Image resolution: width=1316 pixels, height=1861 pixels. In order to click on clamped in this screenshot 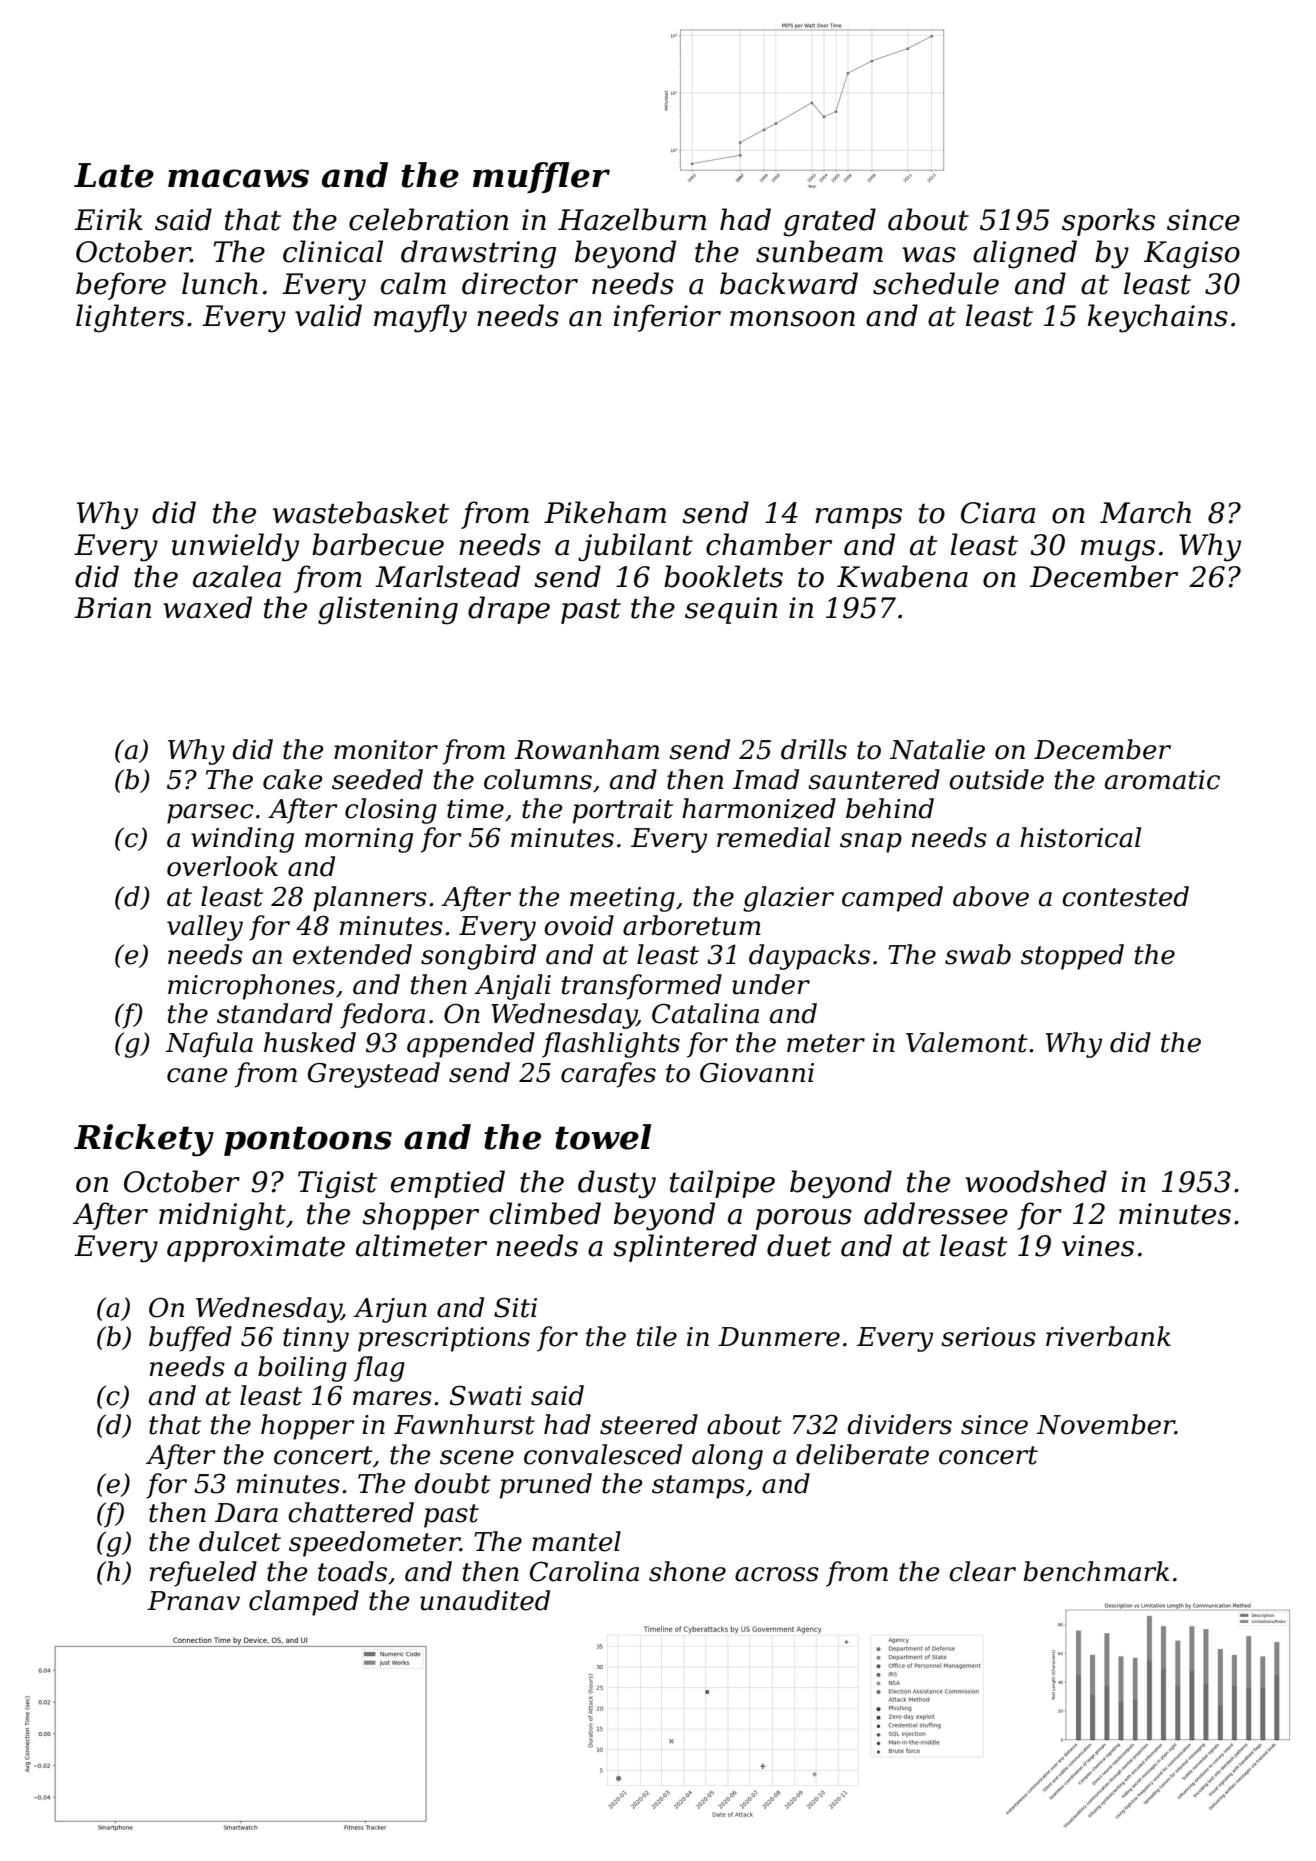, I will do `click(304, 1603)`.
